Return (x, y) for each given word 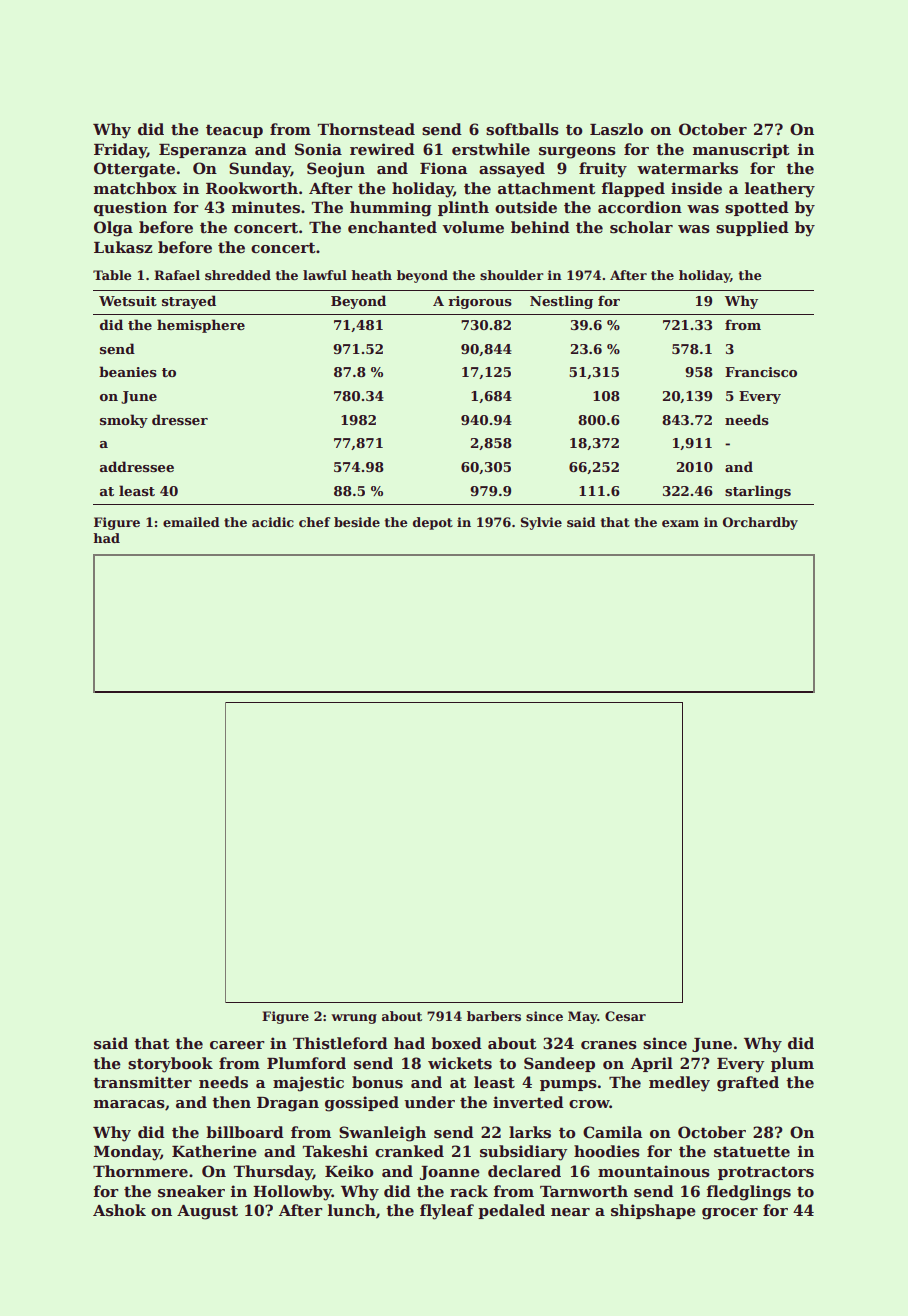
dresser (180, 419)
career (237, 1045)
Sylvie (541, 523)
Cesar (625, 1016)
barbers (494, 1016)
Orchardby (760, 523)
